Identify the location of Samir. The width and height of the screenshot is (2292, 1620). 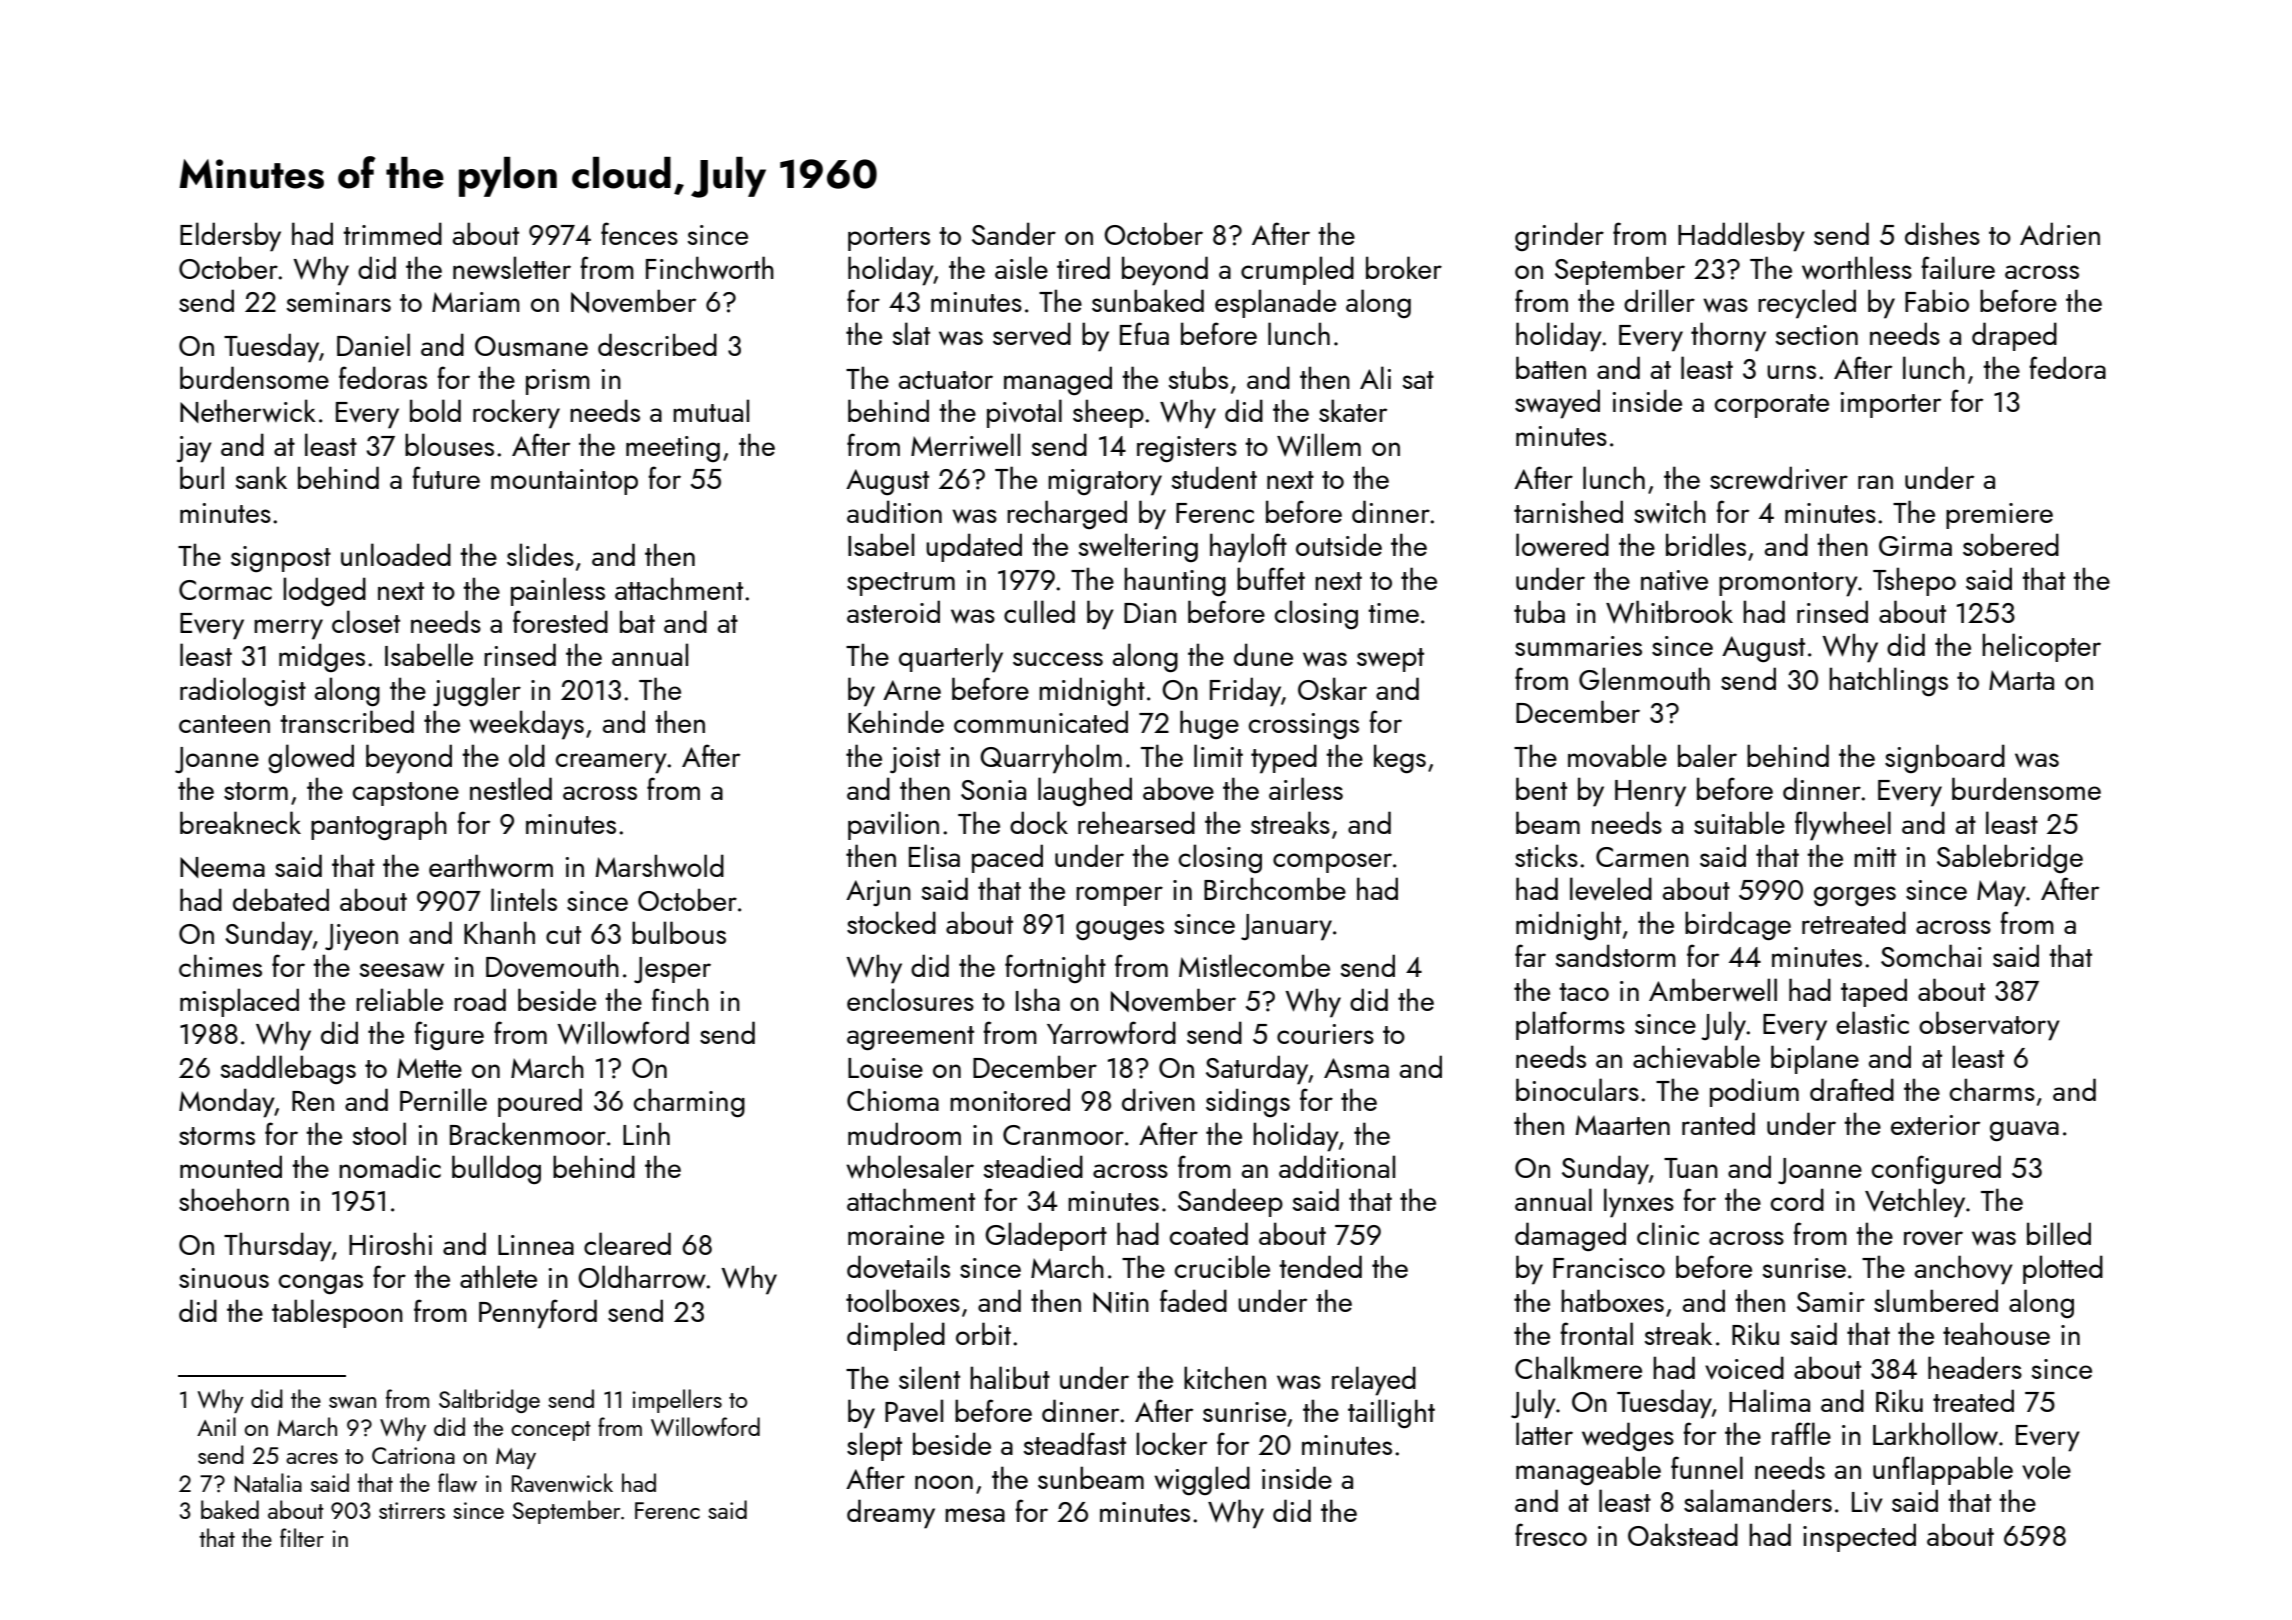
(1831, 1302).
